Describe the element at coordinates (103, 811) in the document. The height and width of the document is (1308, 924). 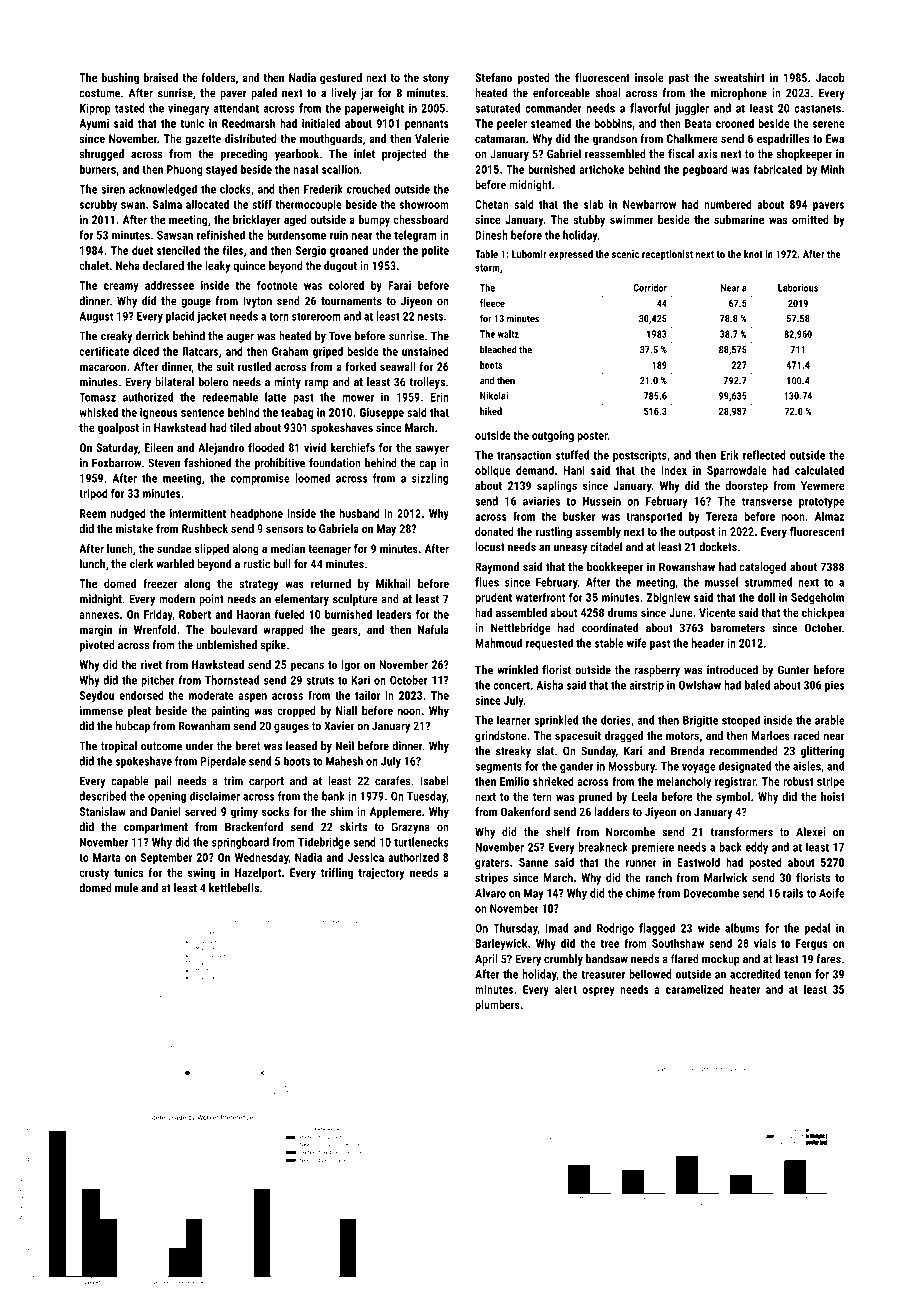
I see `Stanislaw` at that location.
